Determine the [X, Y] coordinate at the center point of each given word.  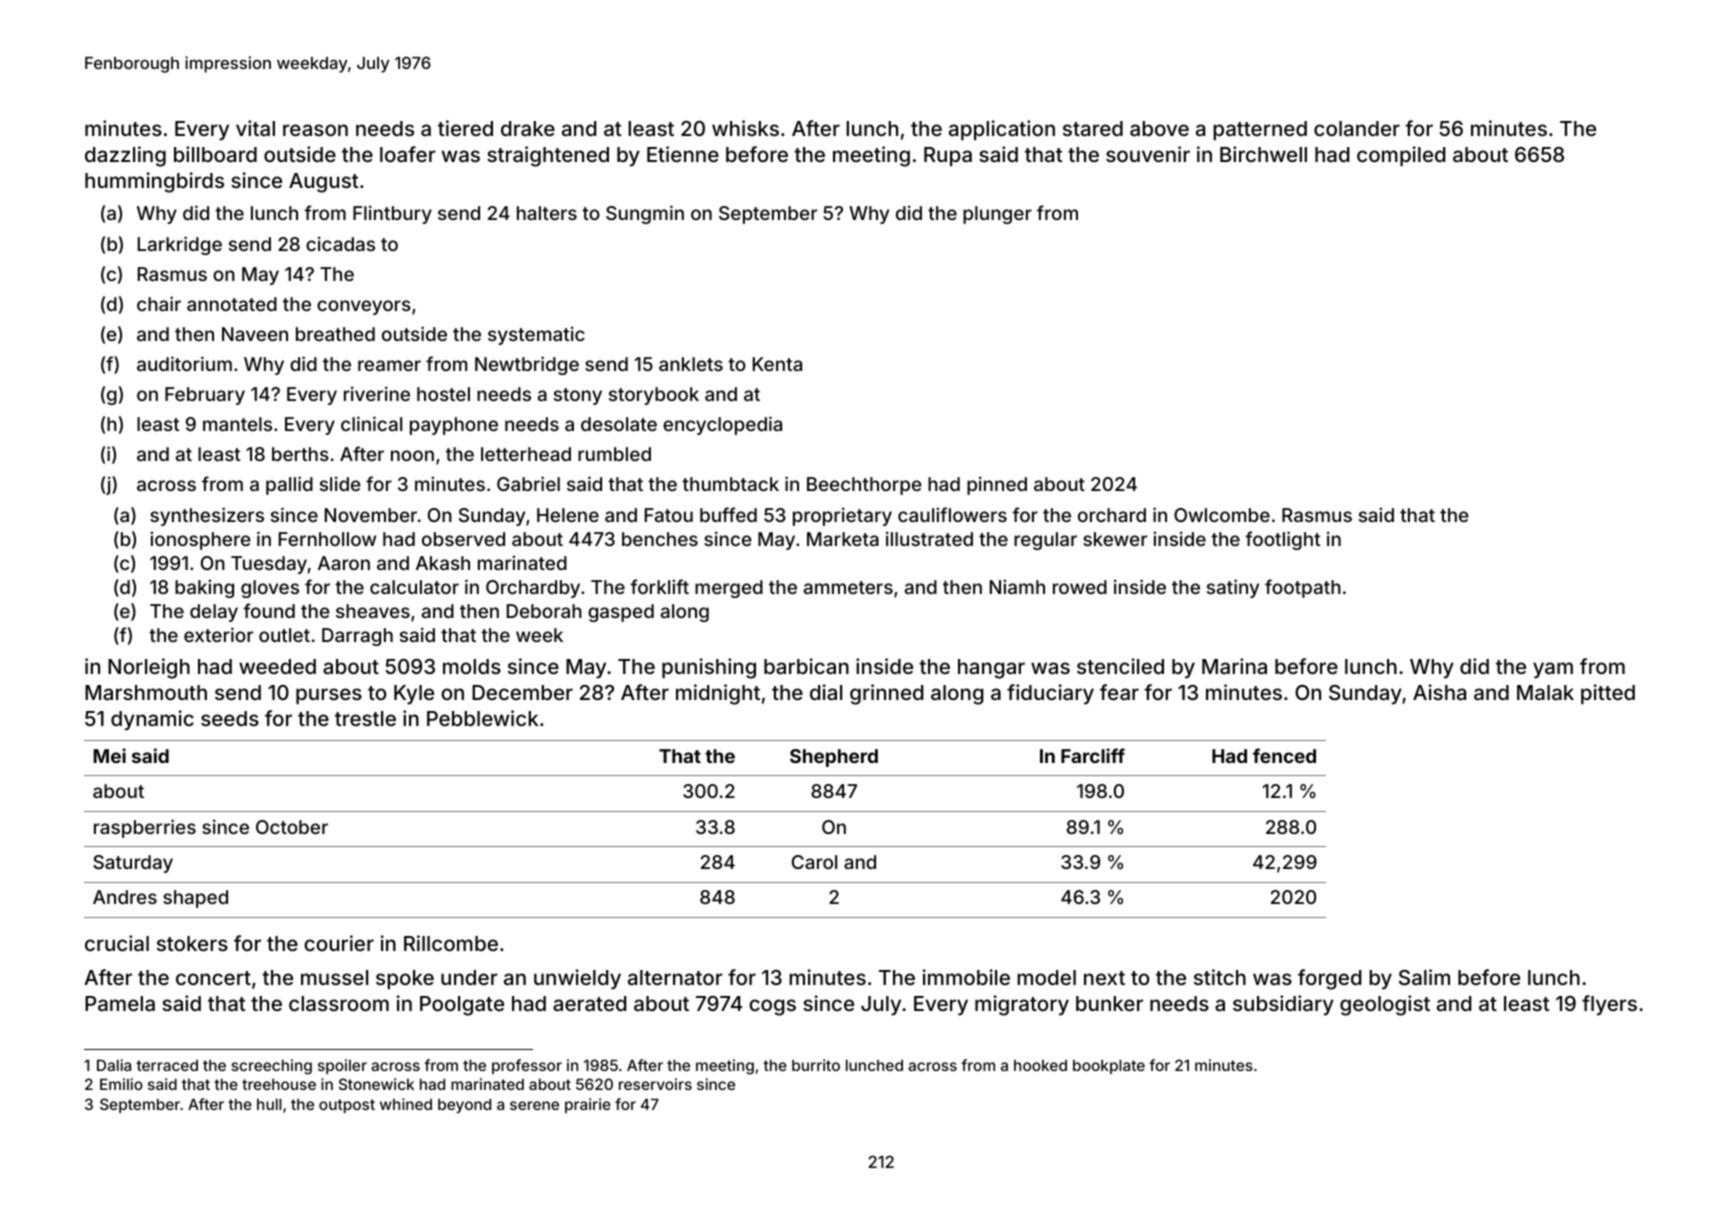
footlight [1282, 540]
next [1104, 978]
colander [1357, 128]
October [292, 827]
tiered [465, 128]
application [1002, 130]
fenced [1284, 755]
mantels [237, 424]
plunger [997, 215]
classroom [339, 1003]
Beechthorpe [864, 486]
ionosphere [200, 541]
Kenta [777, 364]
